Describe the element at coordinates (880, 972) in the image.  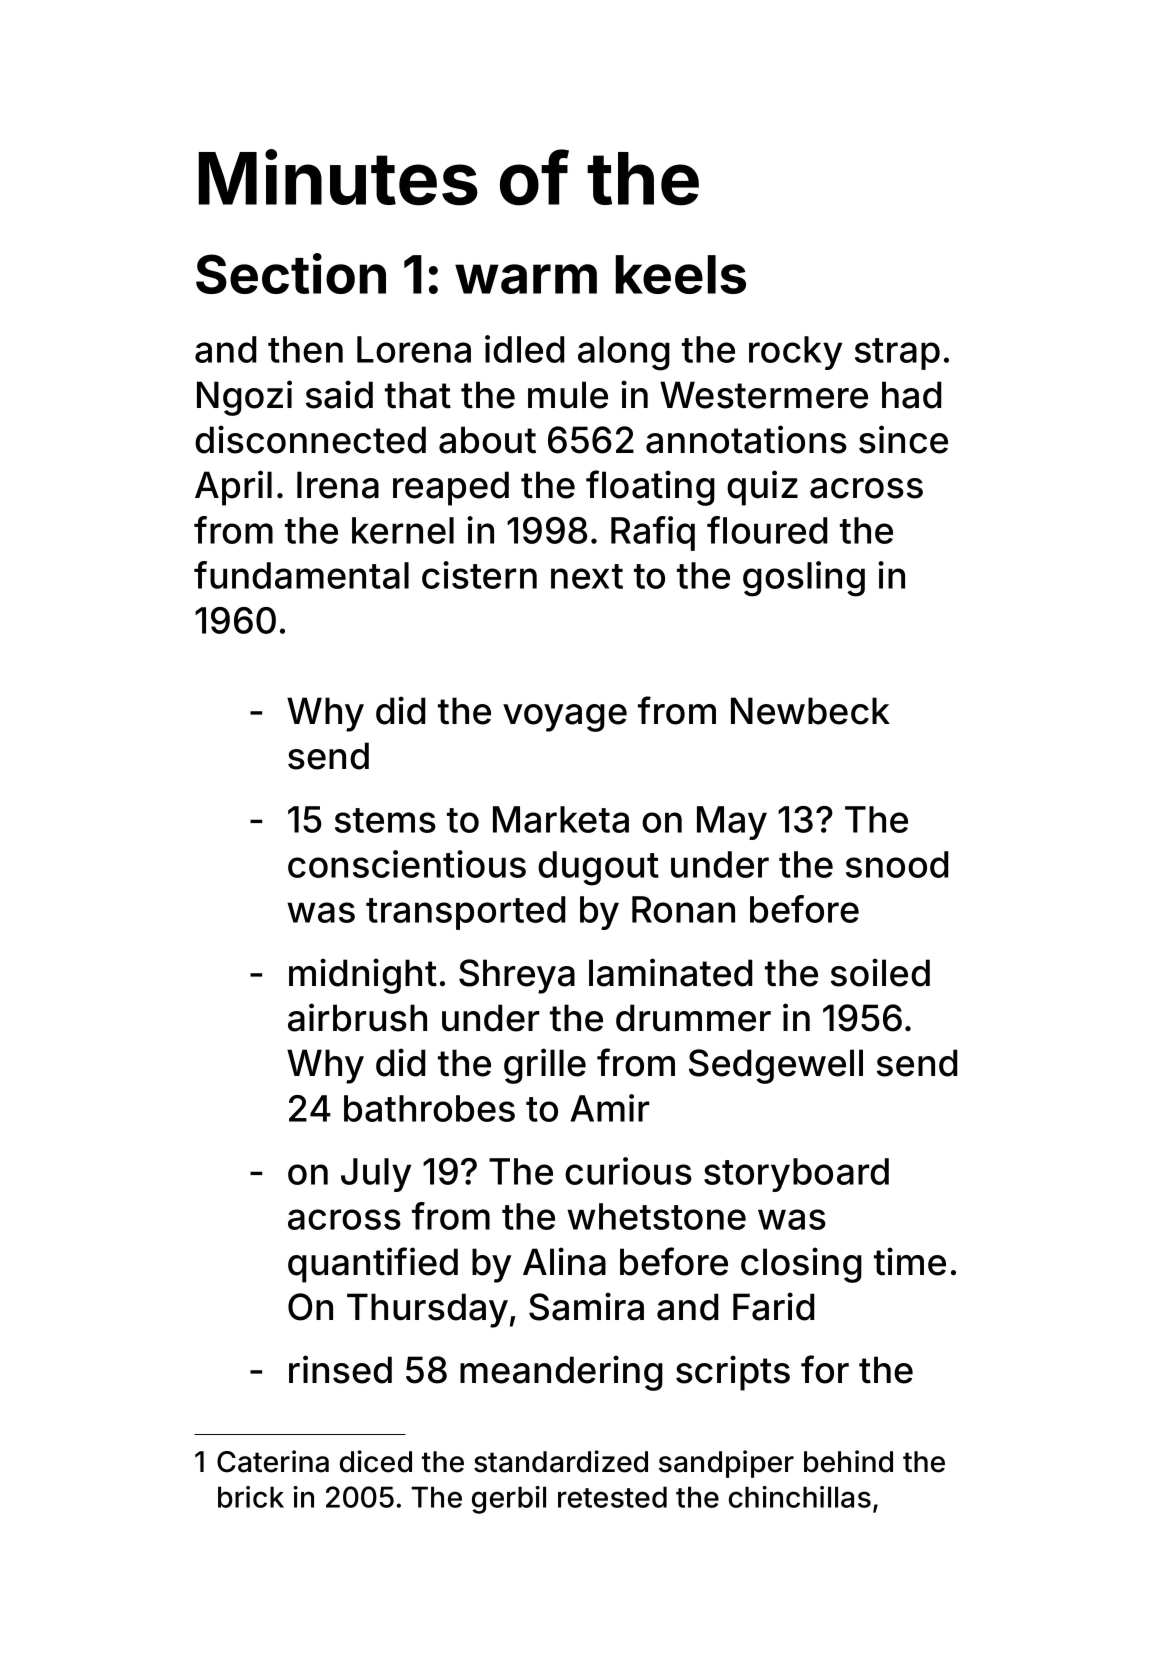
I see `soiled` at that location.
